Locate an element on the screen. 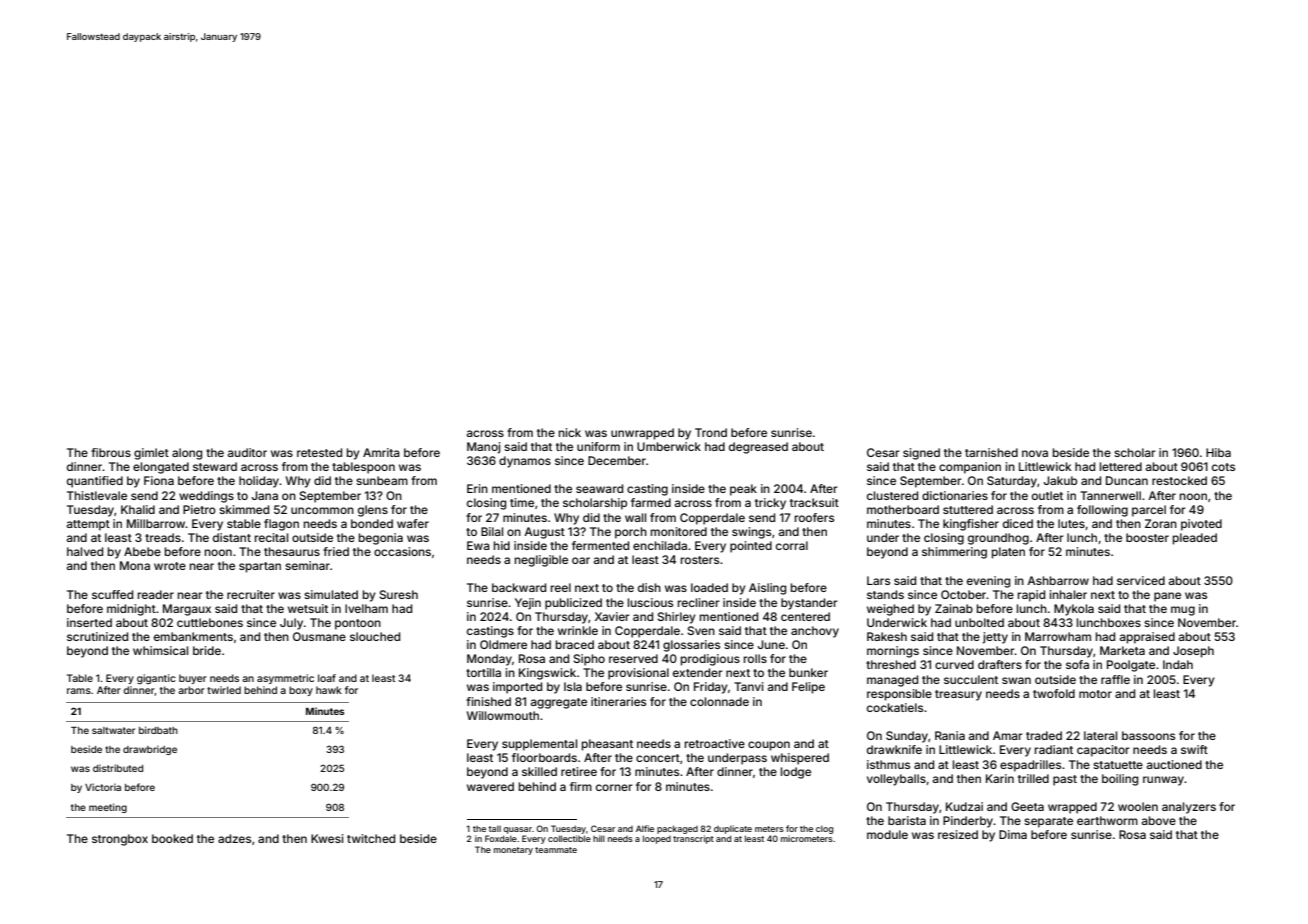 The image size is (1308, 924). Dima is located at coordinates (1013, 834).
